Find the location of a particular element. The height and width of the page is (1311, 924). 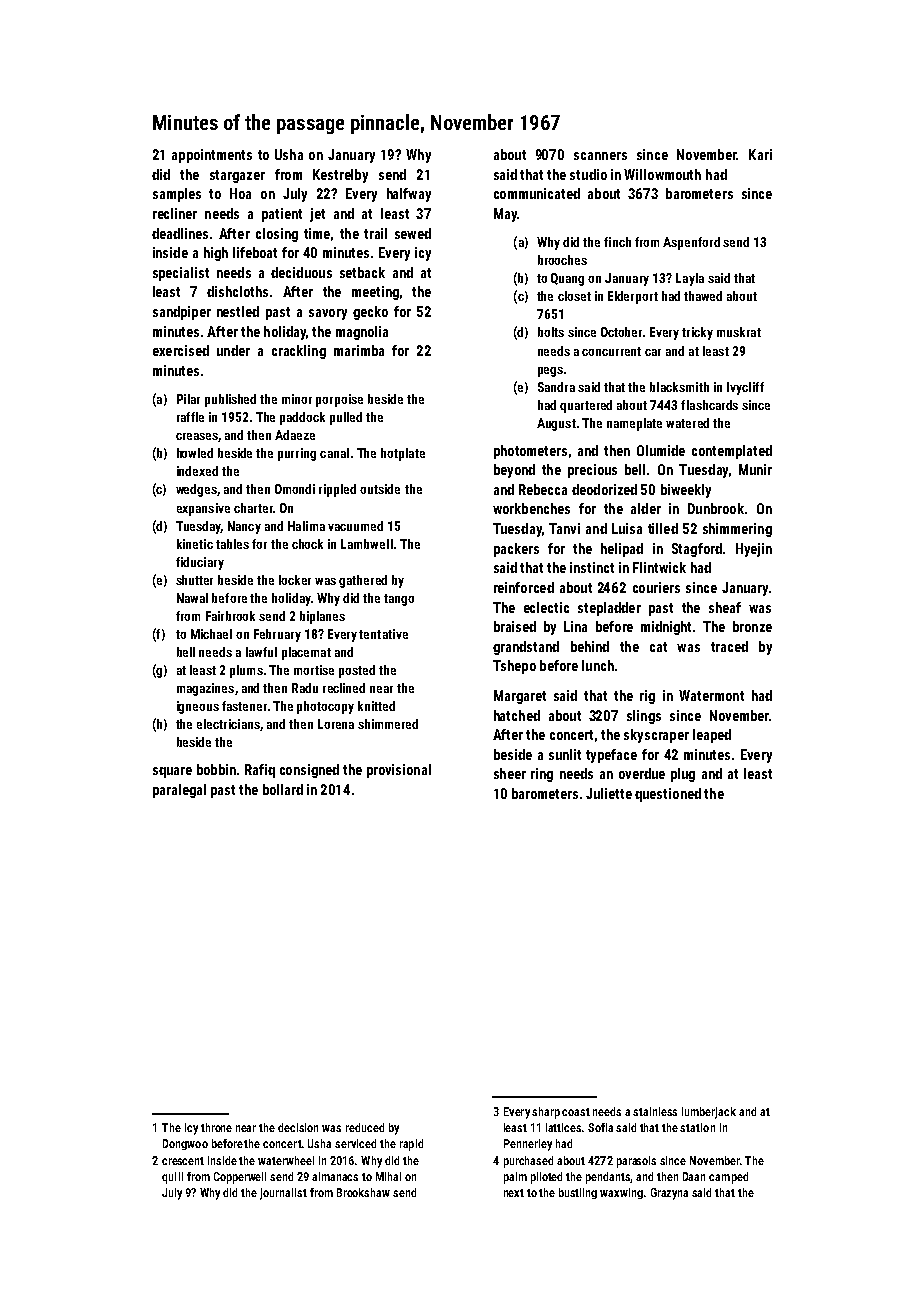

lumberjack is located at coordinates (709, 1113).
